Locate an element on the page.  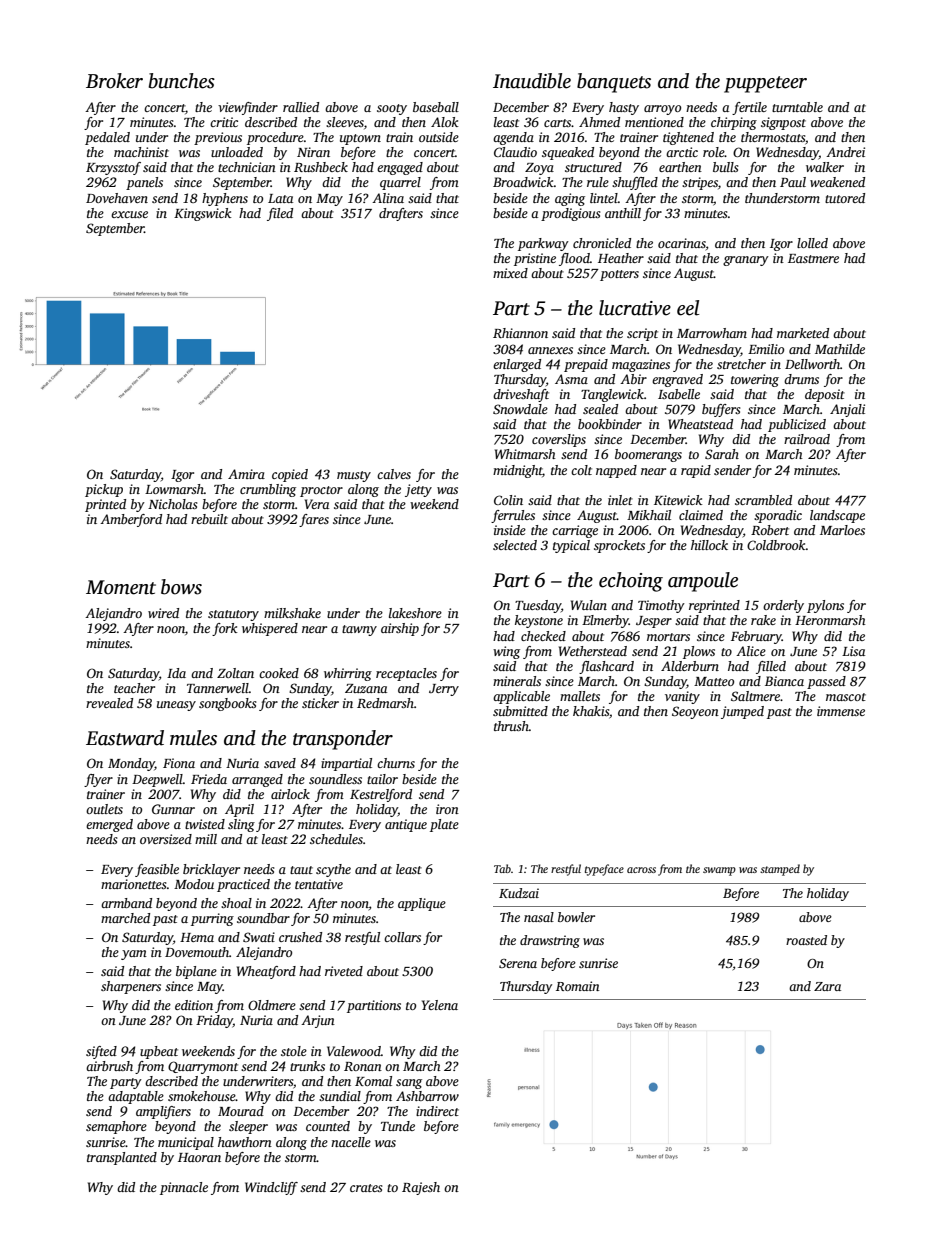
sleeves is located at coordinates (345, 122).
